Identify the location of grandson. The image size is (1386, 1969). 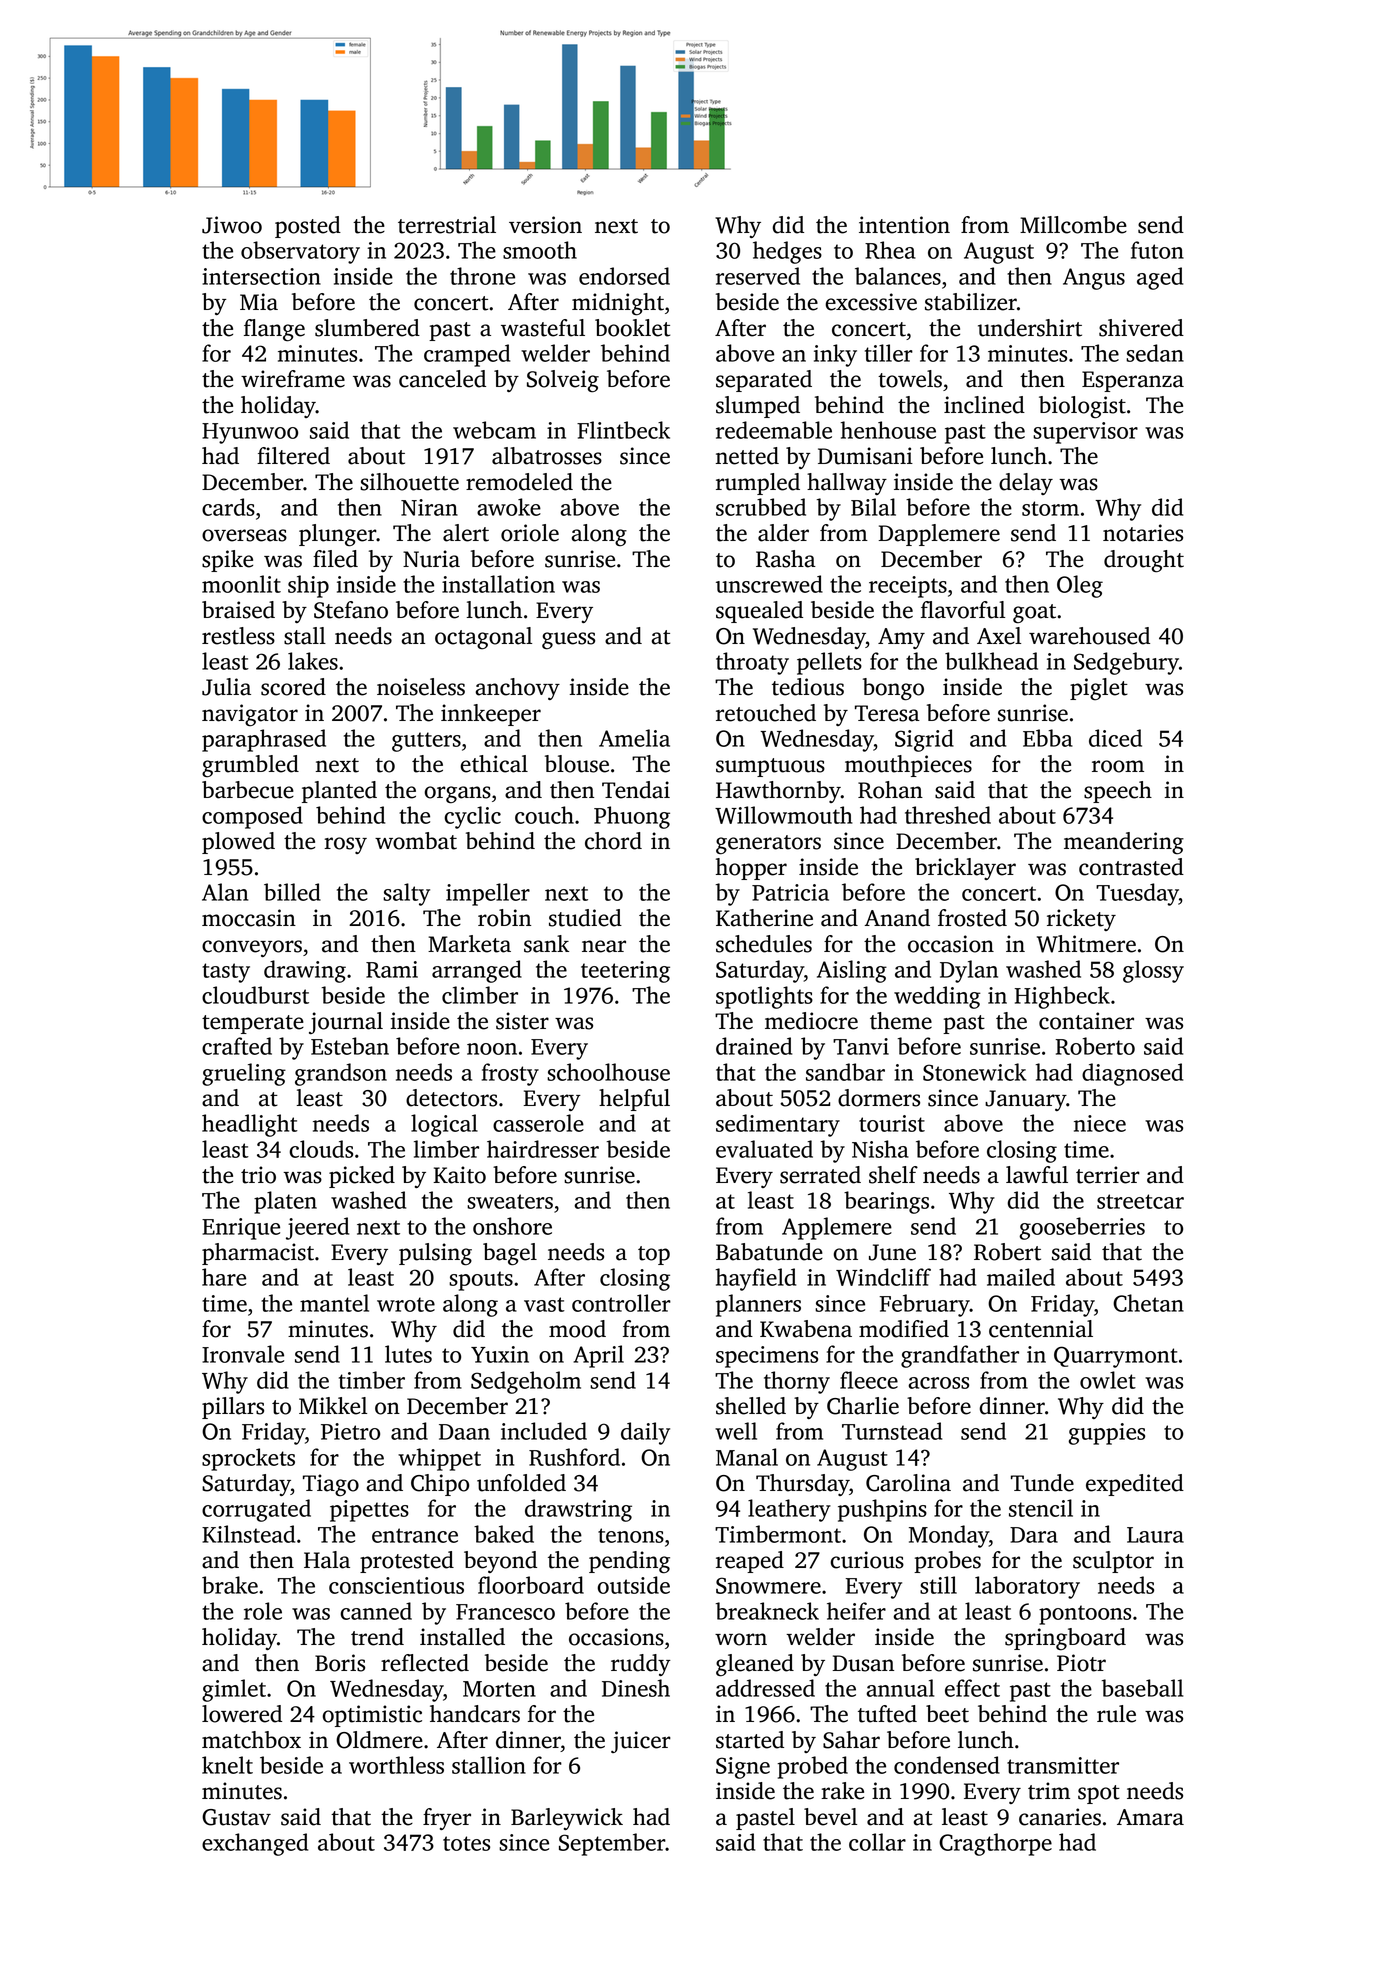
(341, 1074).
